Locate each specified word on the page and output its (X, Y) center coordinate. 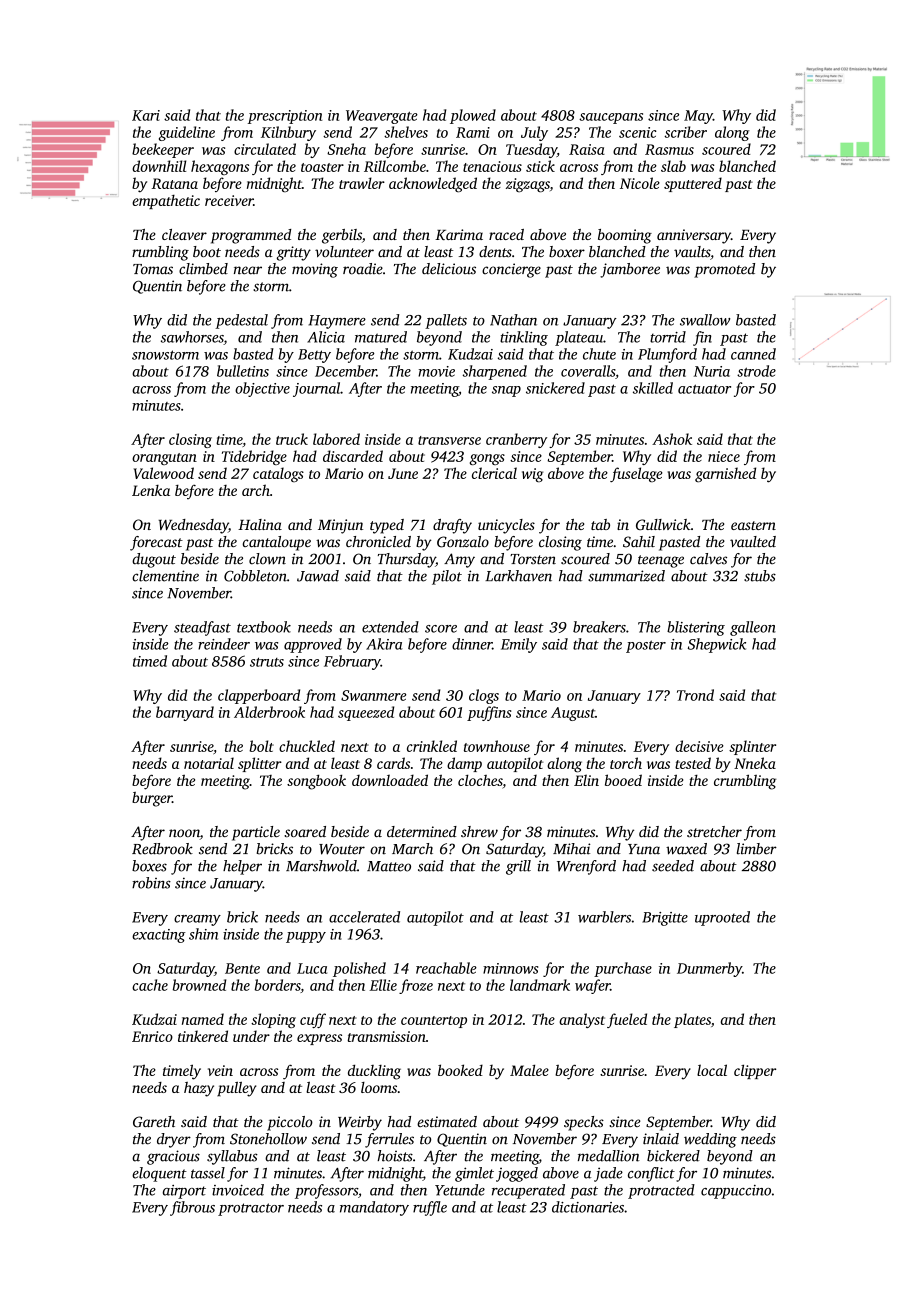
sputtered (693, 184)
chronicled (378, 541)
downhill (159, 166)
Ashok (672, 439)
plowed (473, 116)
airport (184, 1192)
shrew (479, 831)
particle (256, 833)
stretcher (714, 831)
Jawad (318, 576)
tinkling (524, 338)
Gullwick (663, 524)
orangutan (164, 459)
